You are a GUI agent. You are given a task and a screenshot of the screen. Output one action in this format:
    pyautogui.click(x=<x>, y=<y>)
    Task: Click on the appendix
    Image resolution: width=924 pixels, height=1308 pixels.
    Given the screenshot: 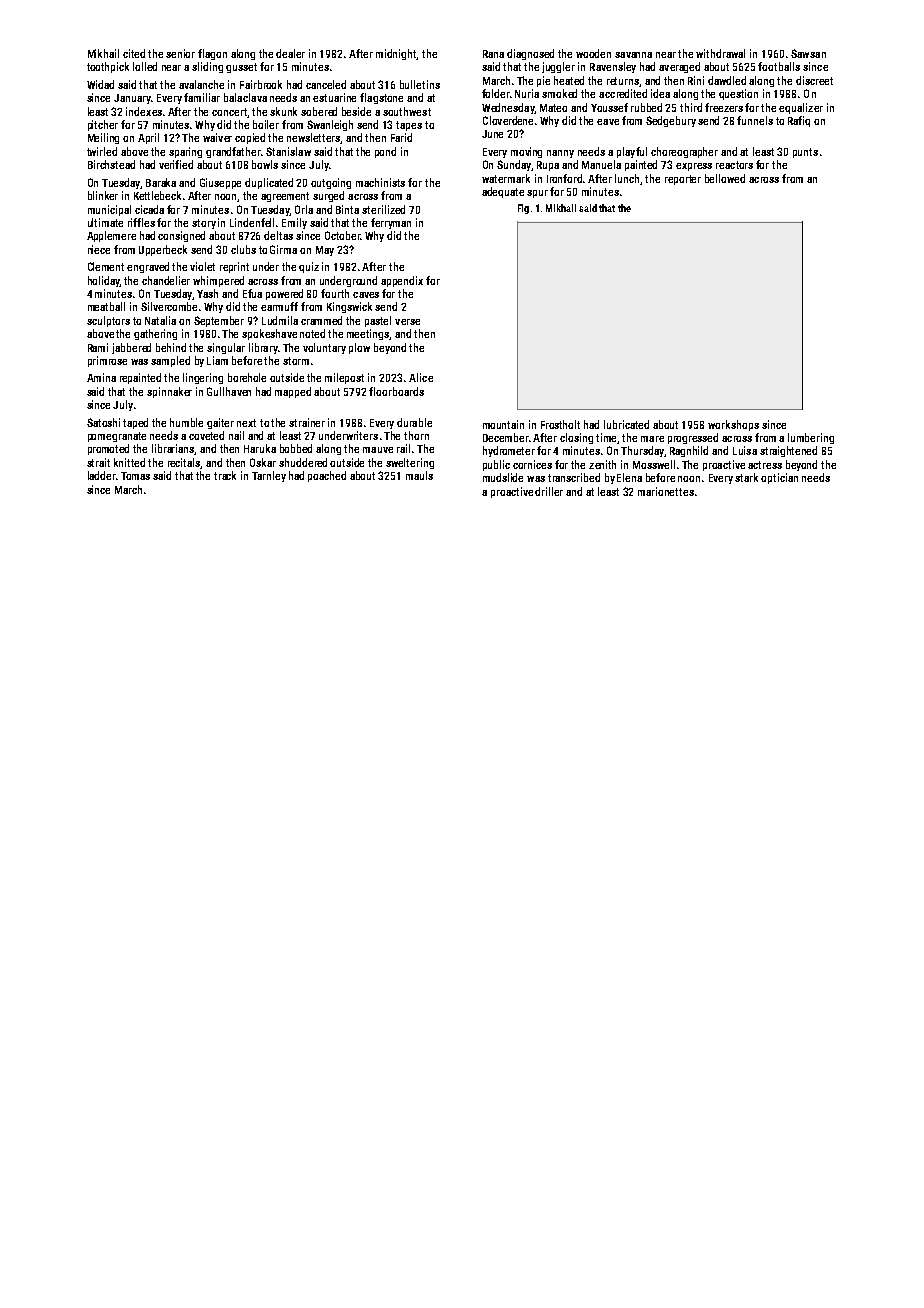 What is the action you would take?
    pyautogui.click(x=402, y=281)
